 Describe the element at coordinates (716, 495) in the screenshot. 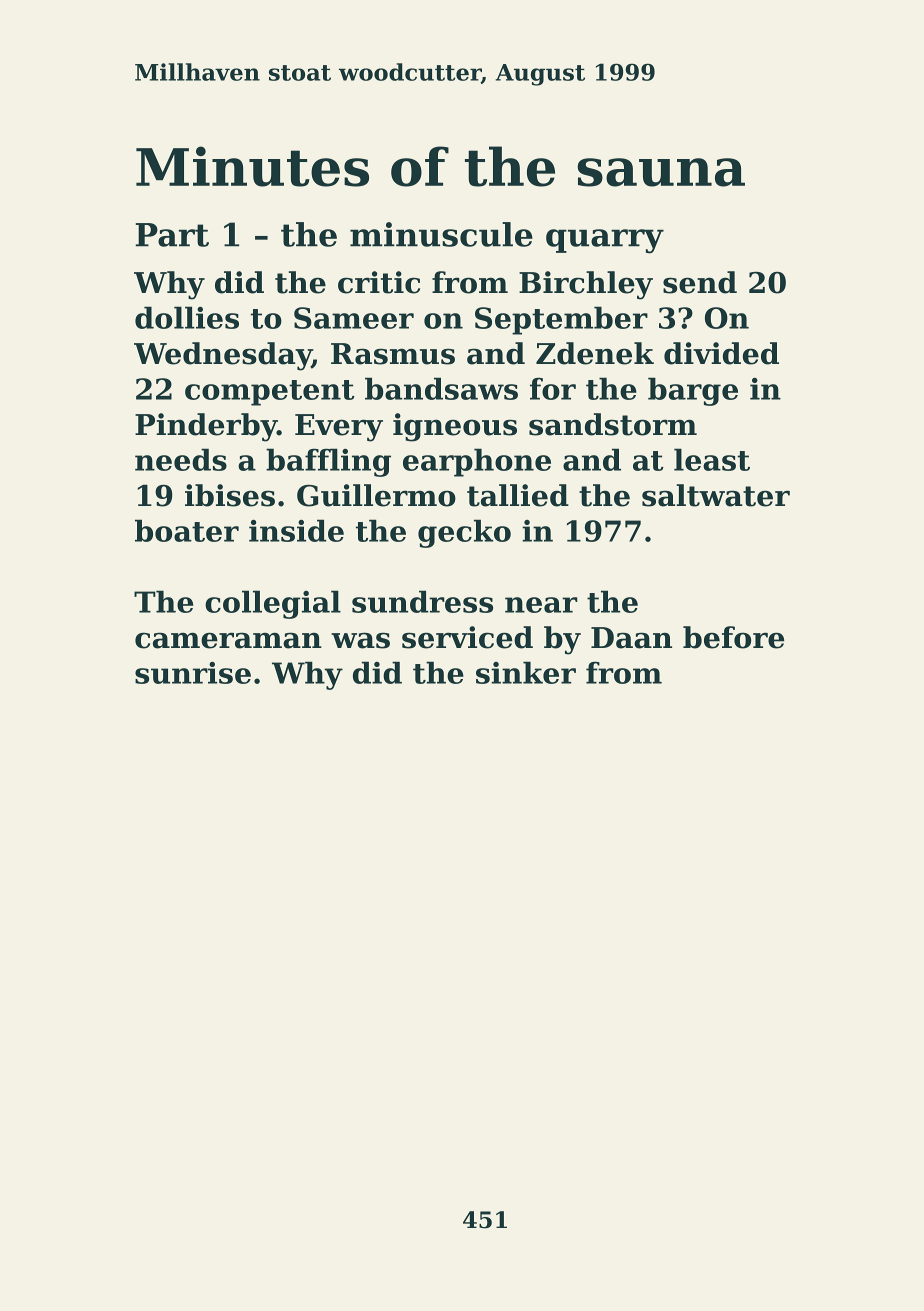

I see `saltwater` at that location.
